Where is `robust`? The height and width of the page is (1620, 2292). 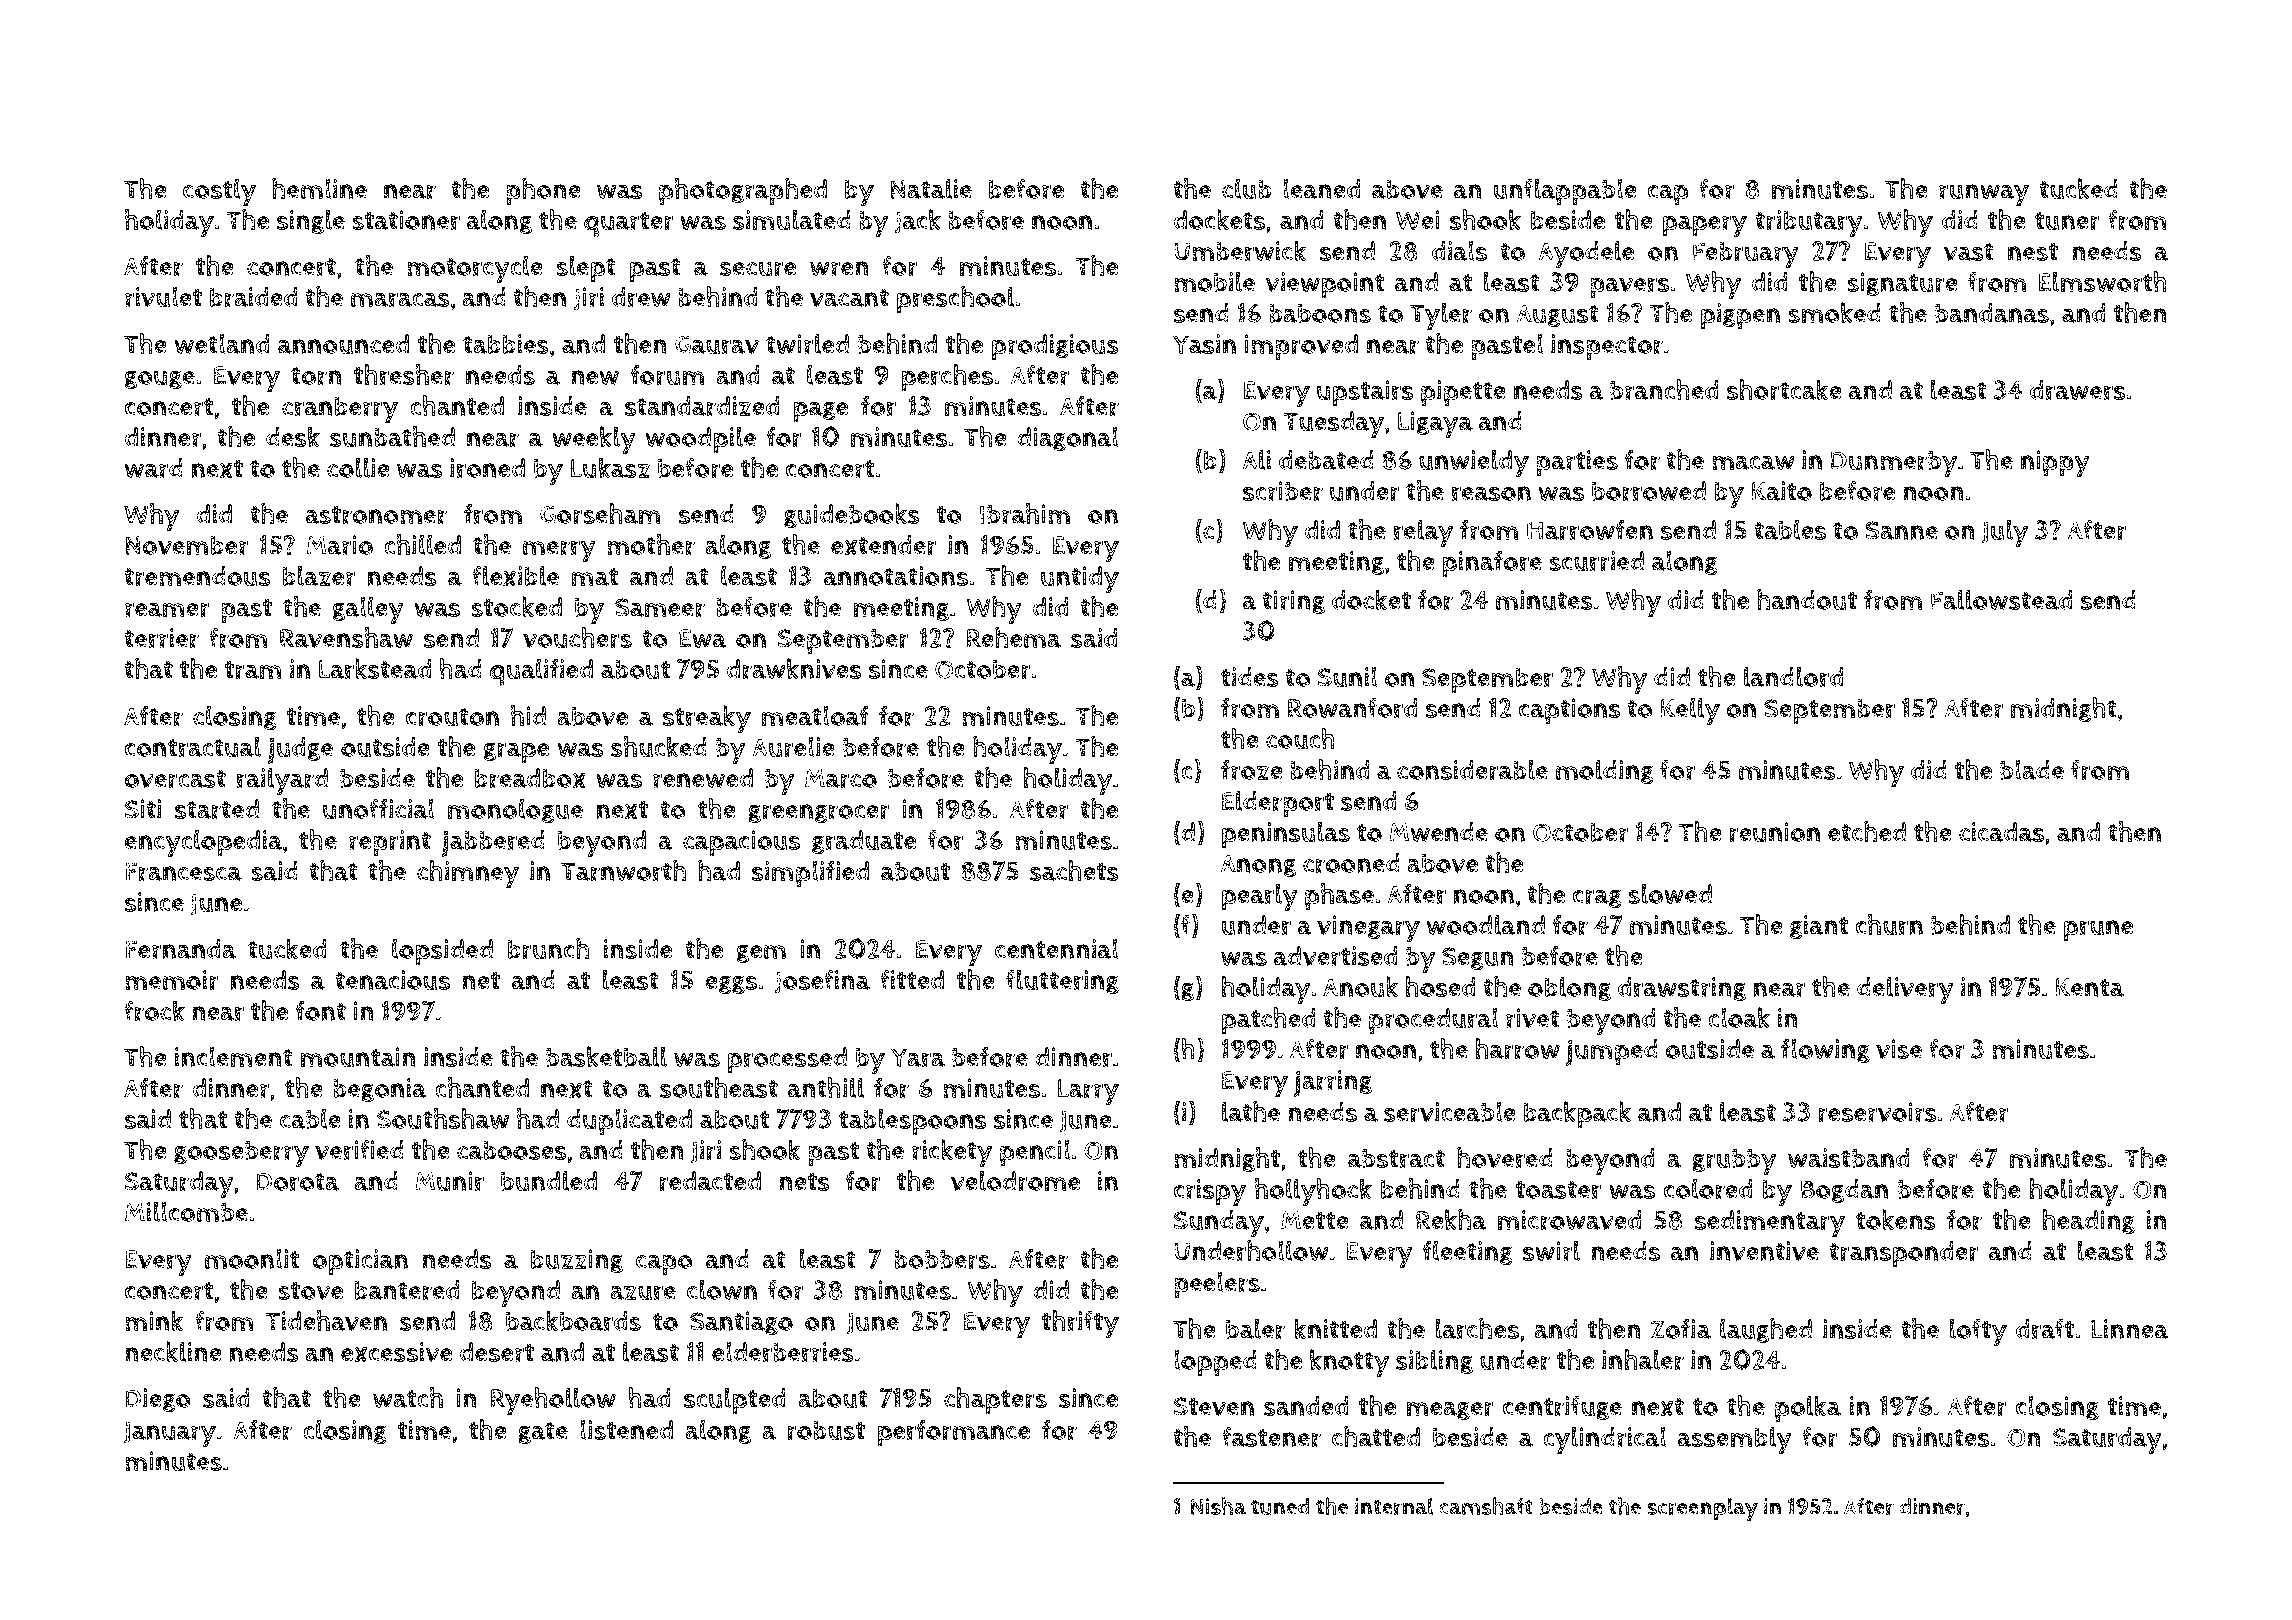
robust is located at coordinates (826, 1430).
